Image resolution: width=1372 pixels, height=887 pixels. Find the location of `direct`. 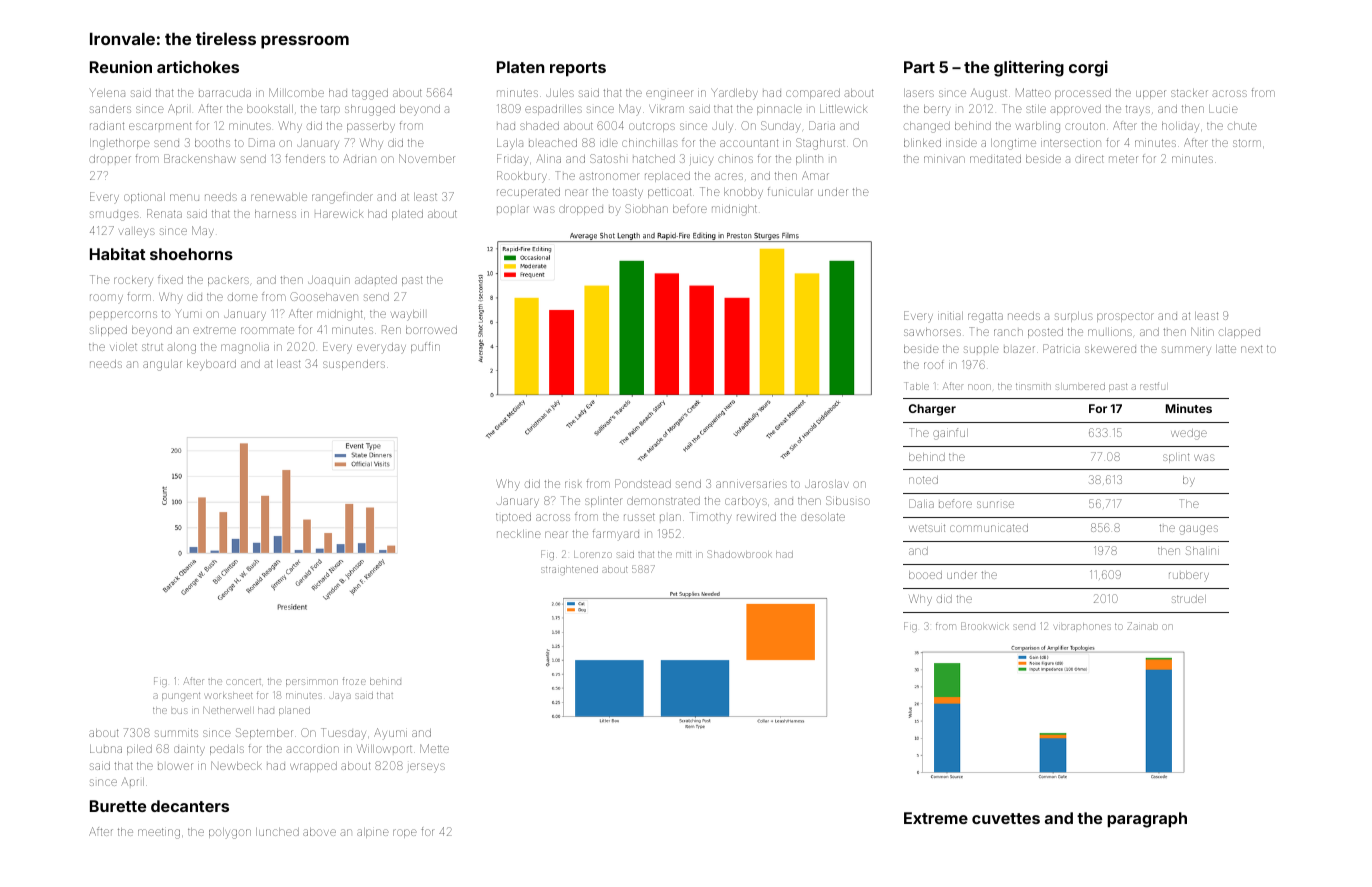

direct is located at coordinates (1089, 159).
